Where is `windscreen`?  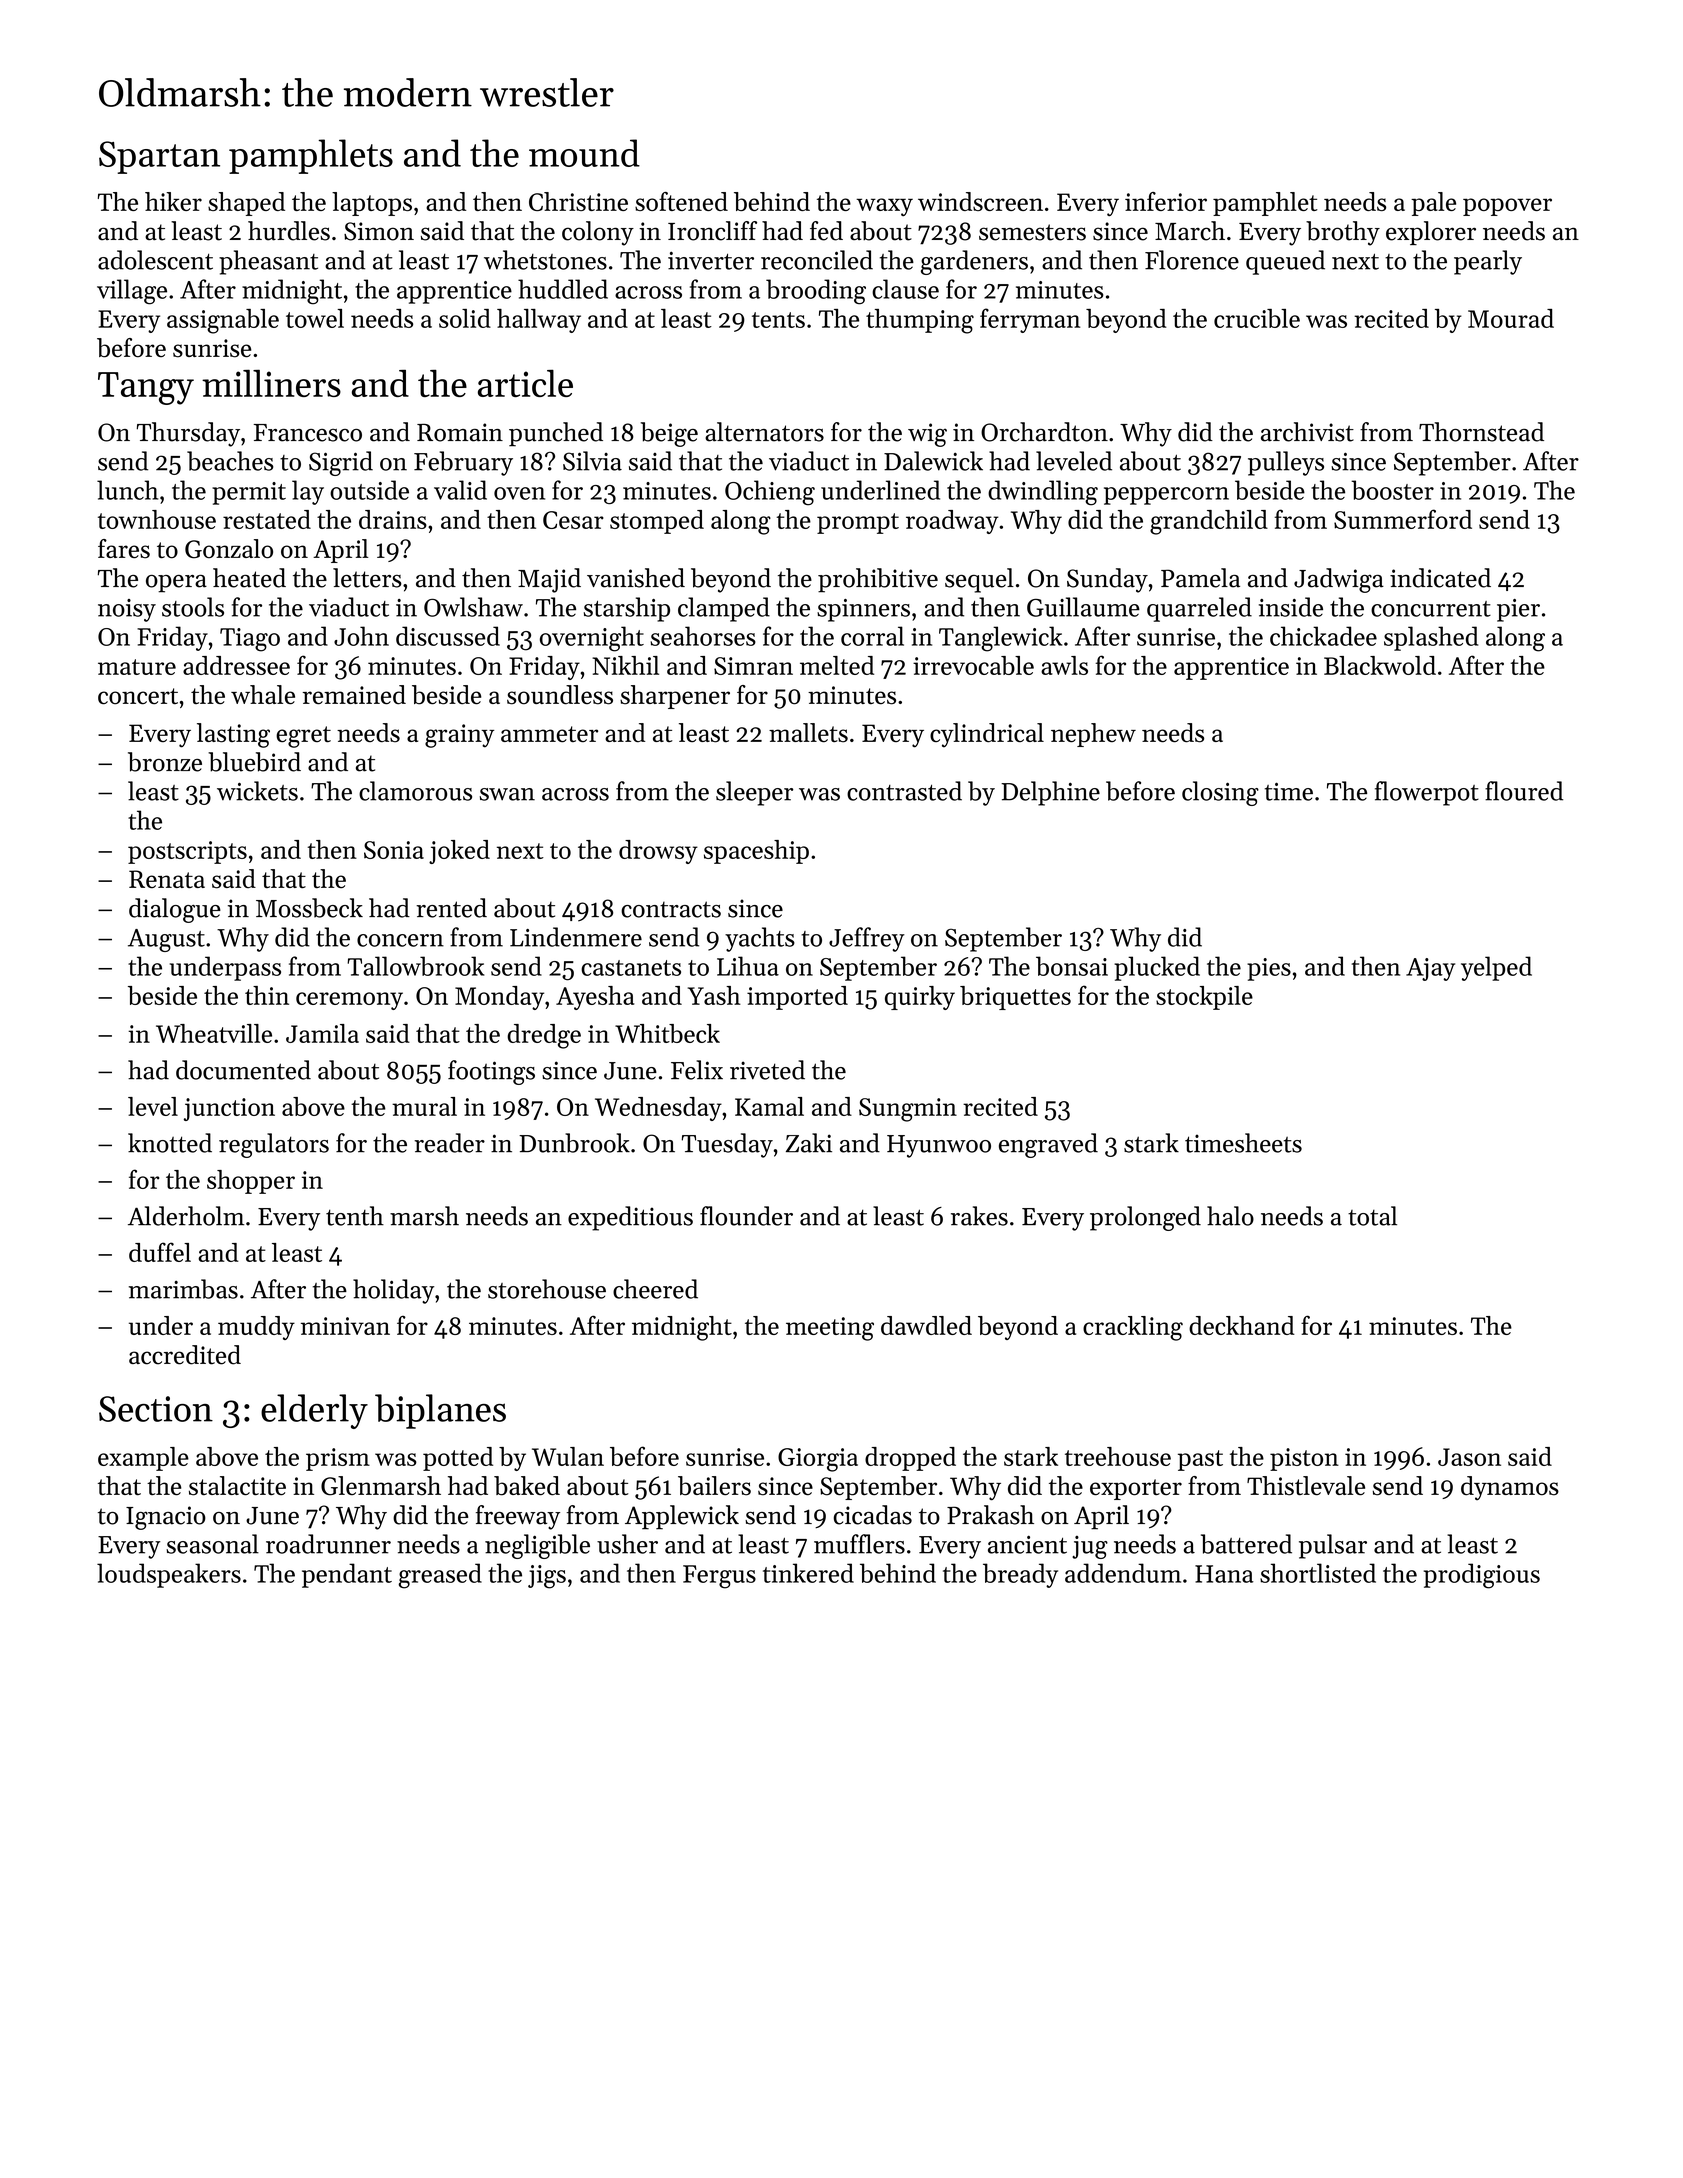 windscreen is located at coordinates (980, 201).
